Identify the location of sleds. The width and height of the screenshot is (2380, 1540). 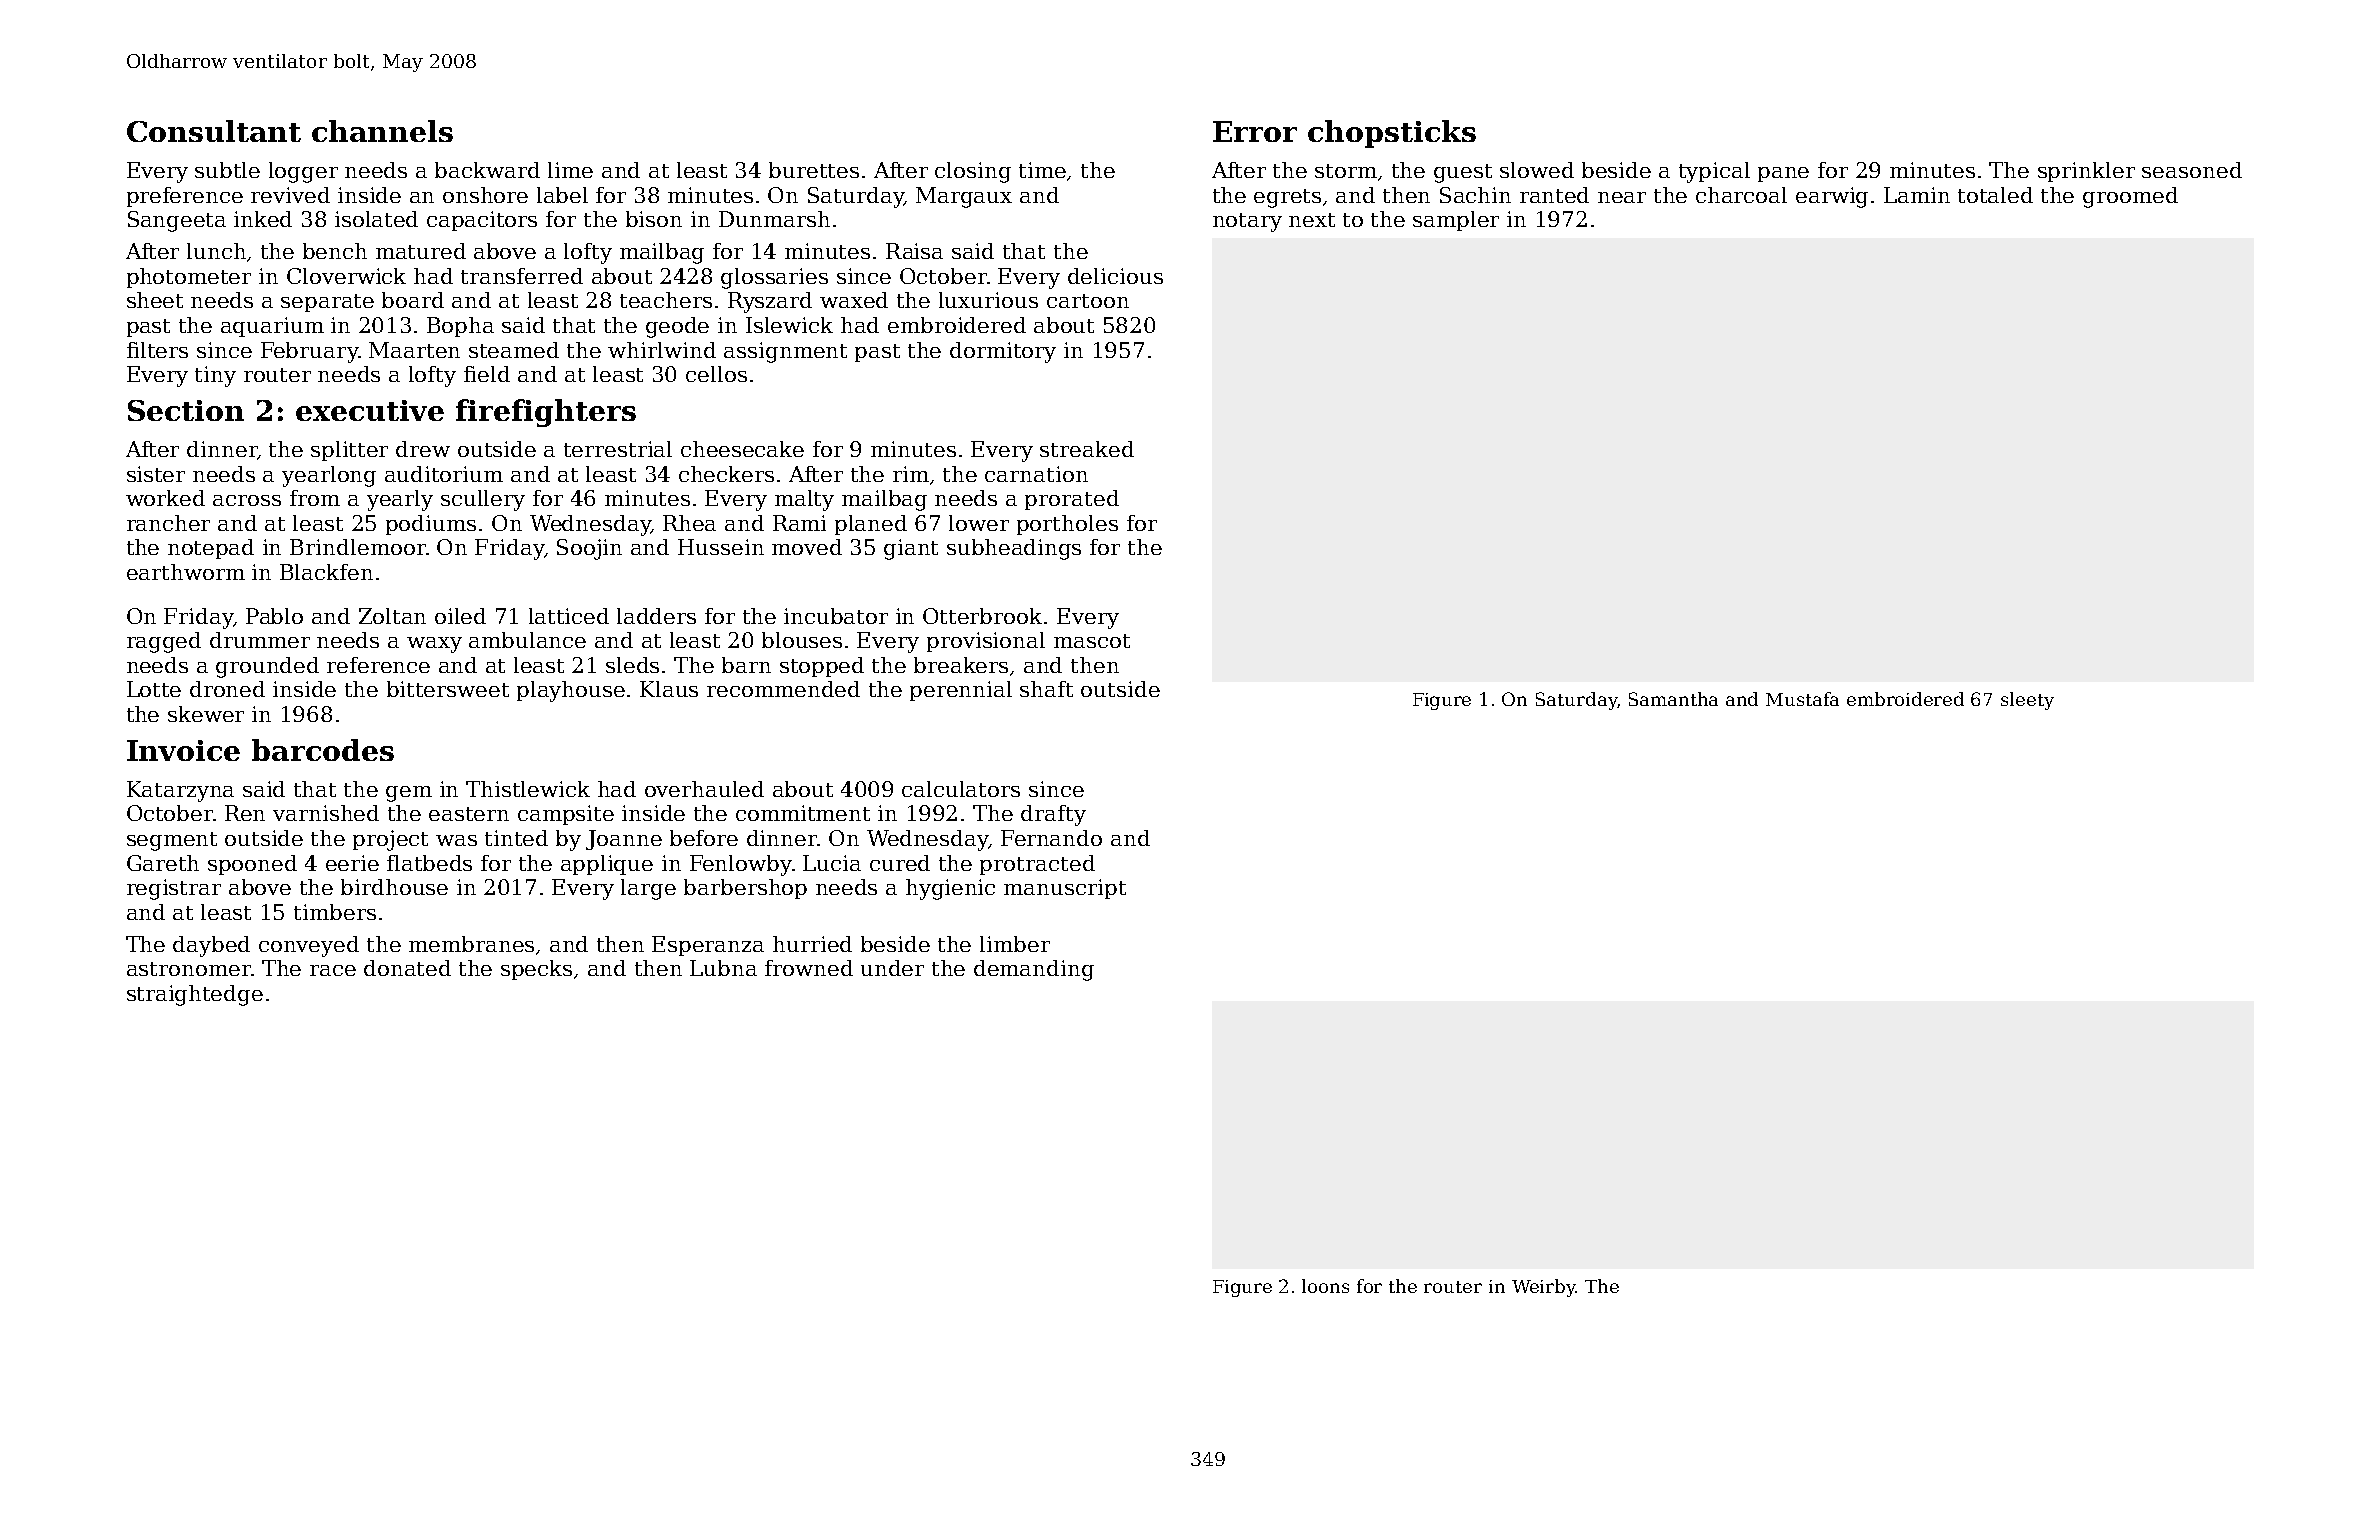
(632, 665).
